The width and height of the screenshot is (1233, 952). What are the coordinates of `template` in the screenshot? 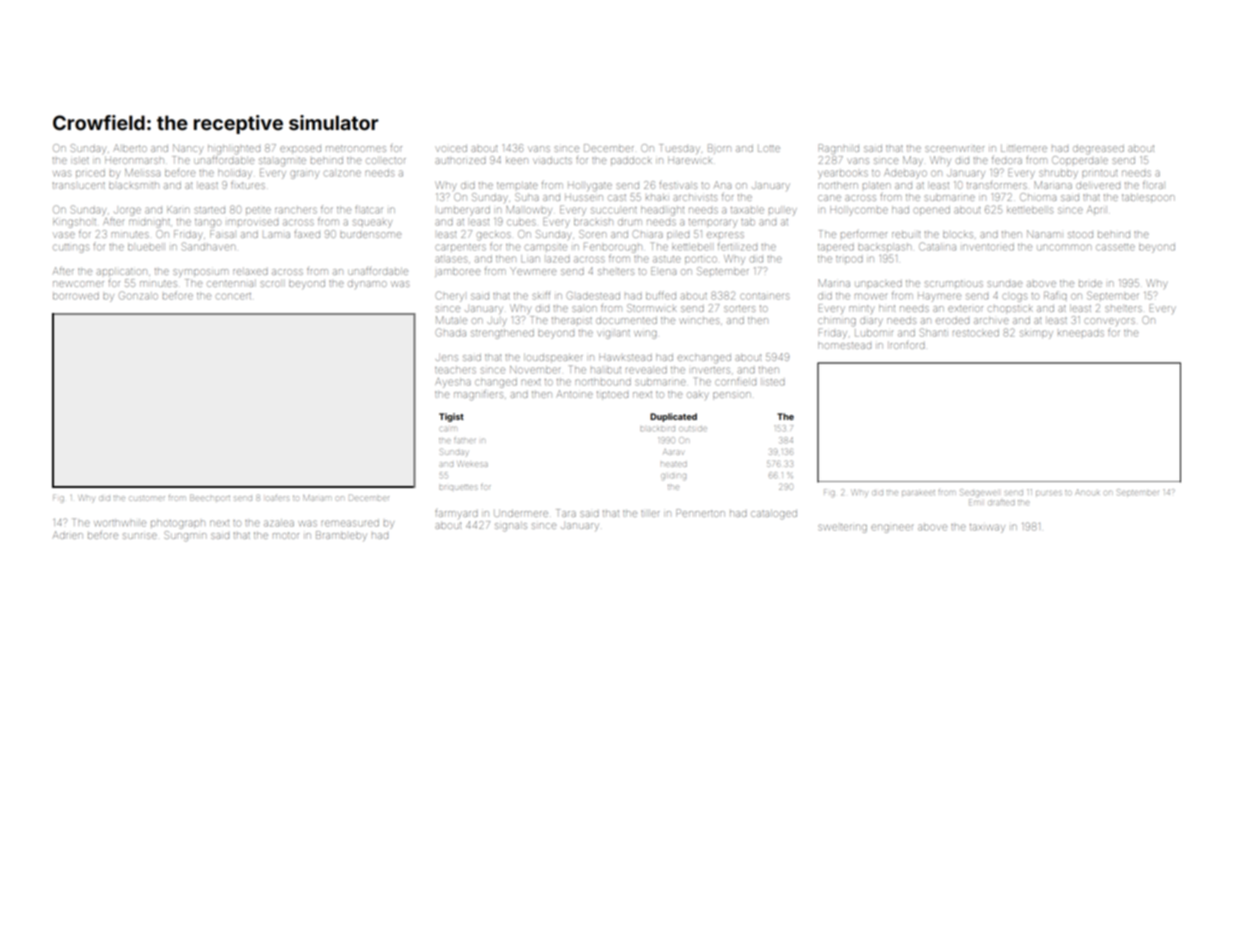 It's located at (517, 185).
